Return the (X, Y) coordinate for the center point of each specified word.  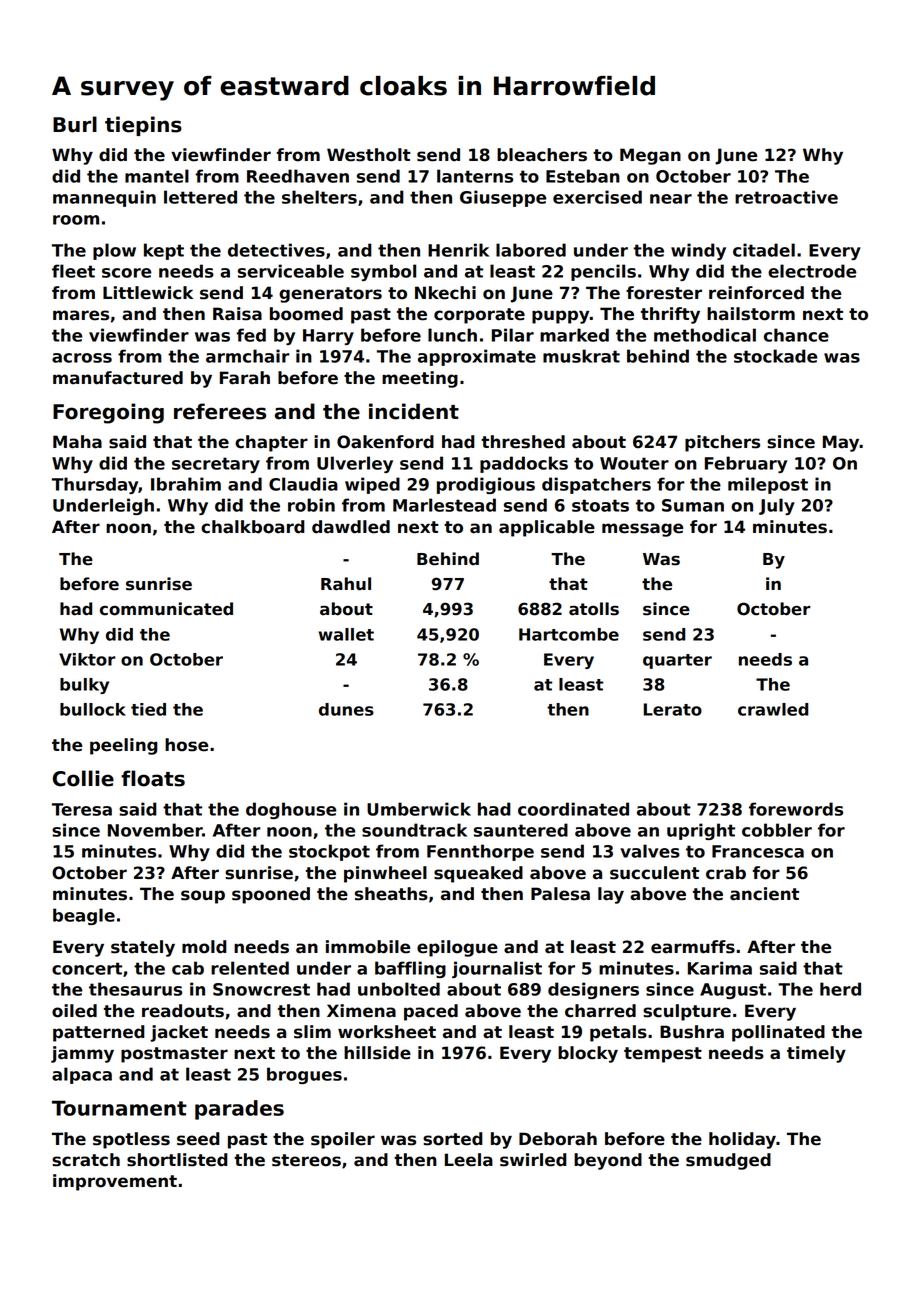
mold (204, 947)
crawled (773, 709)
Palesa (560, 894)
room (76, 220)
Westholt (369, 155)
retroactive (786, 197)
